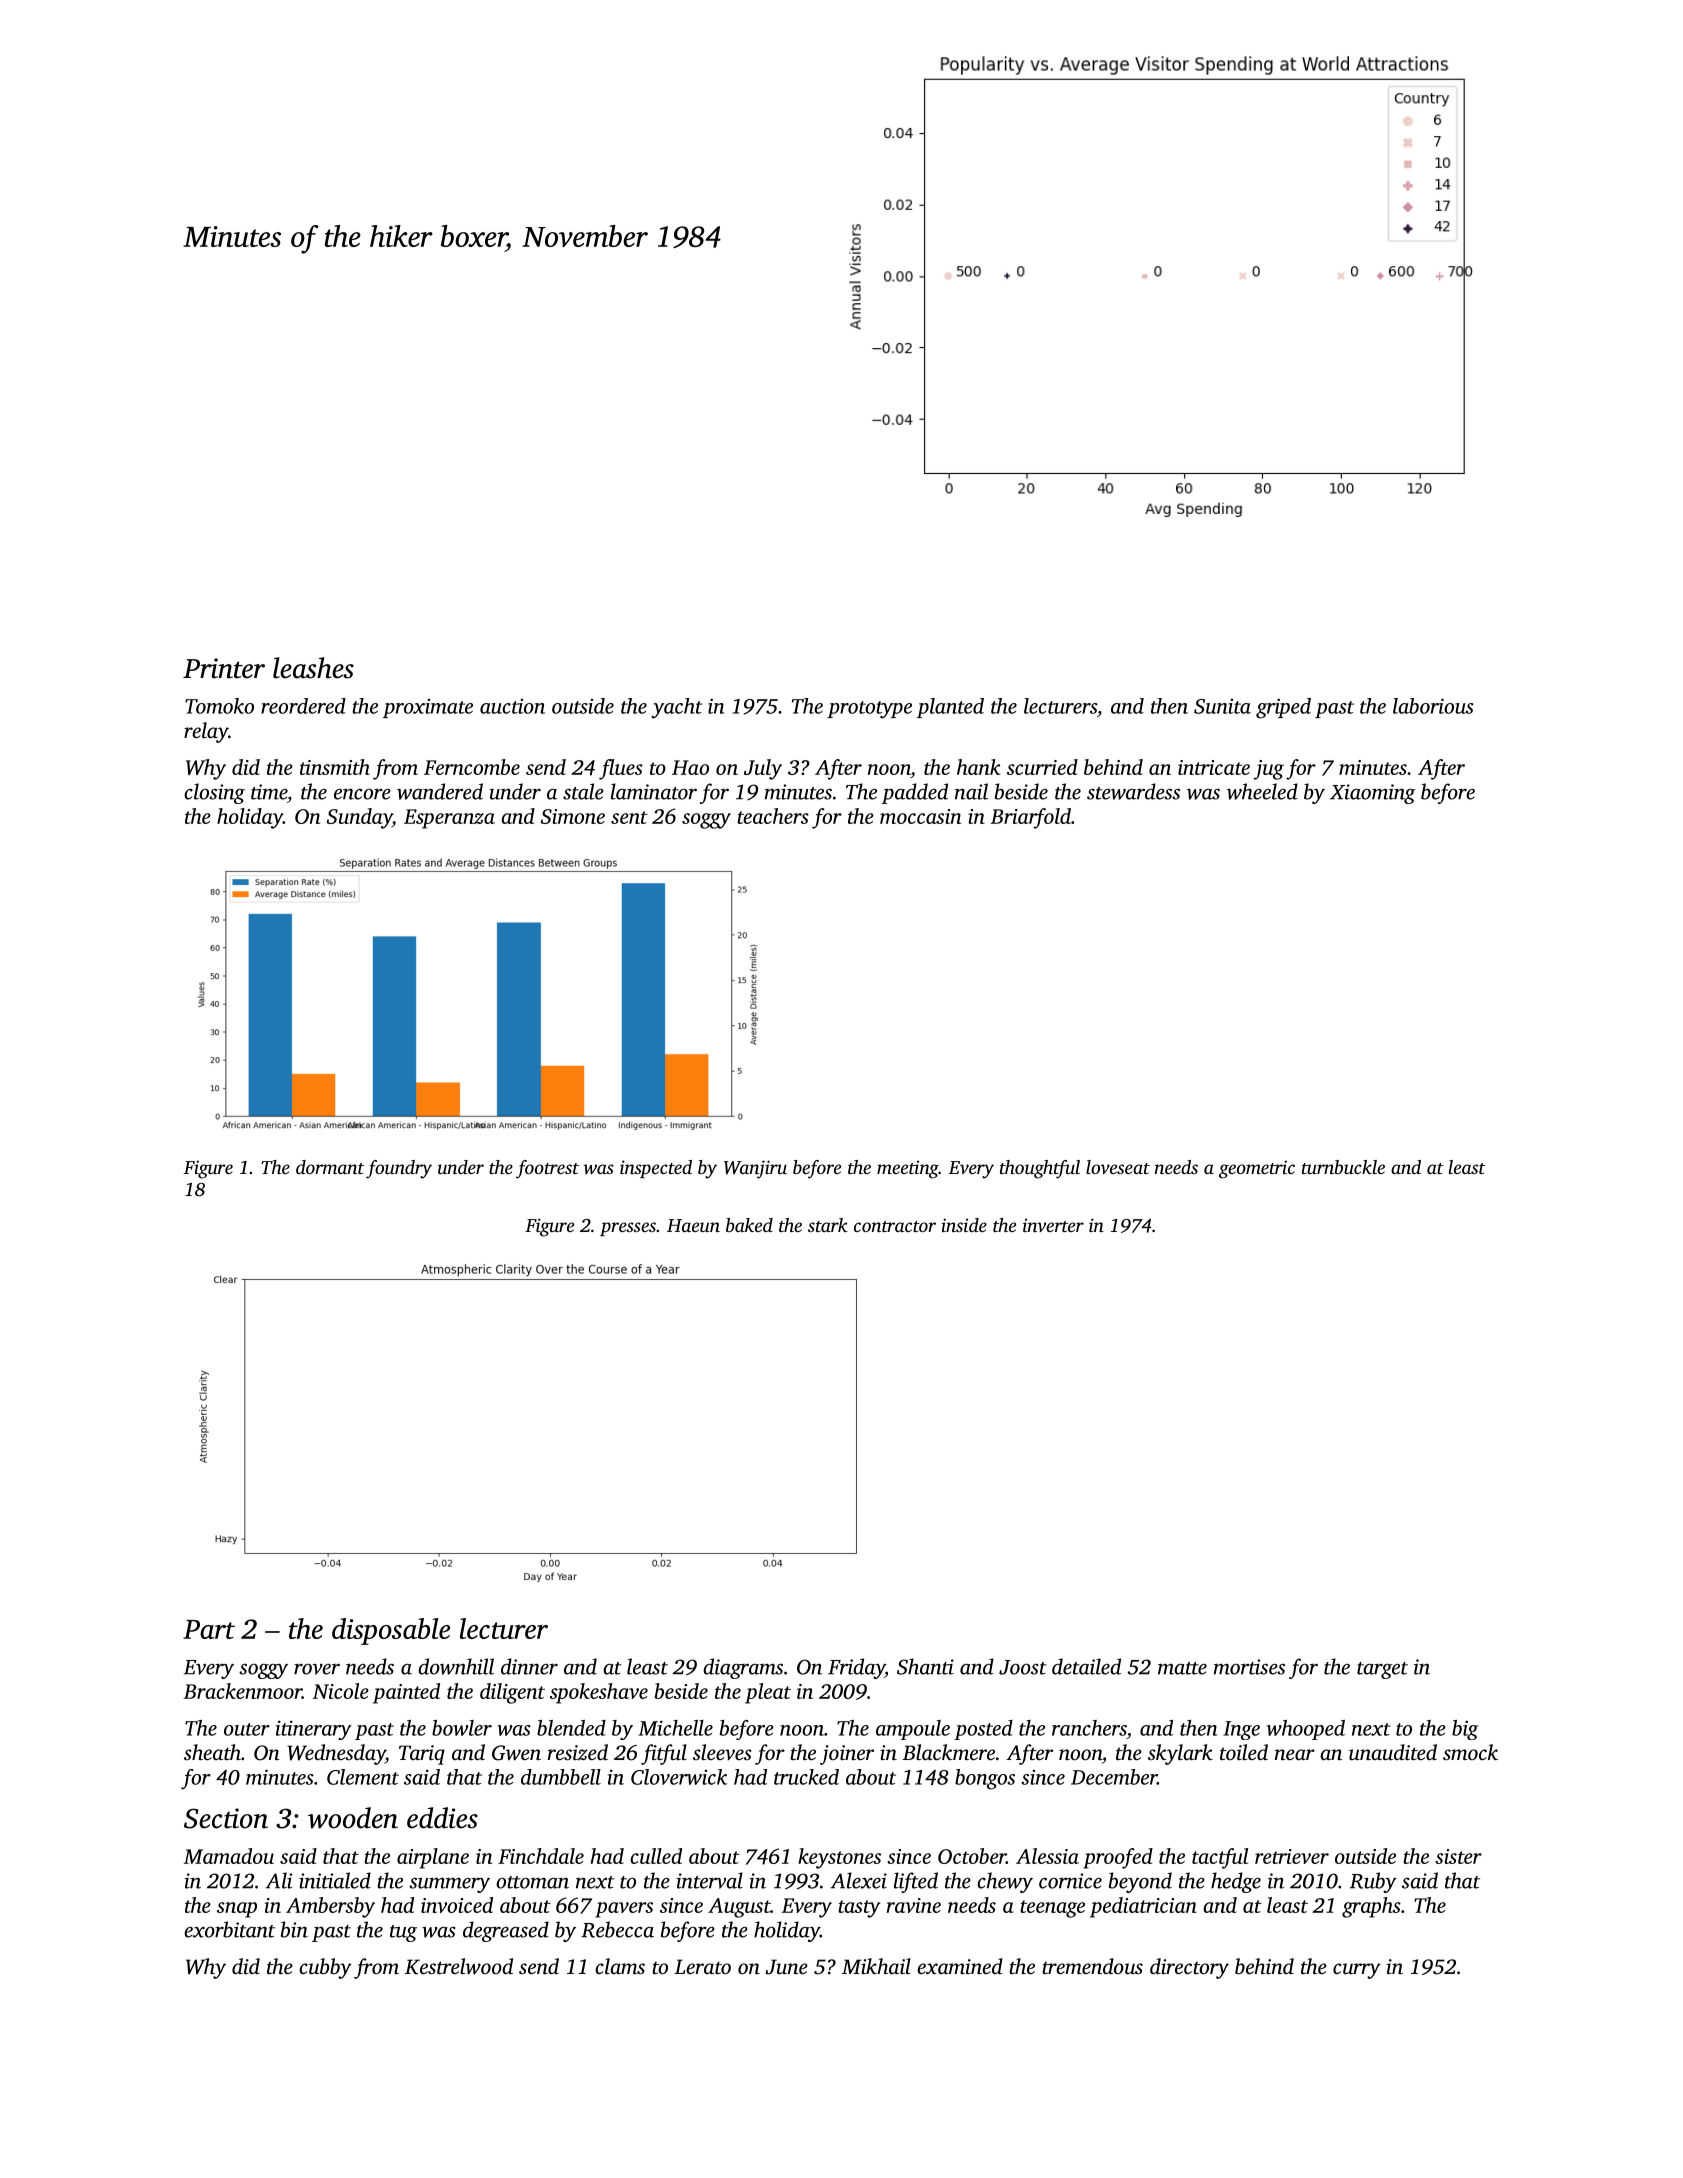 This image has height=2178, width=1683. What do you see at coordinates (224, 668) in the image?
I see `Printer` at bounding box center [224, 668].
